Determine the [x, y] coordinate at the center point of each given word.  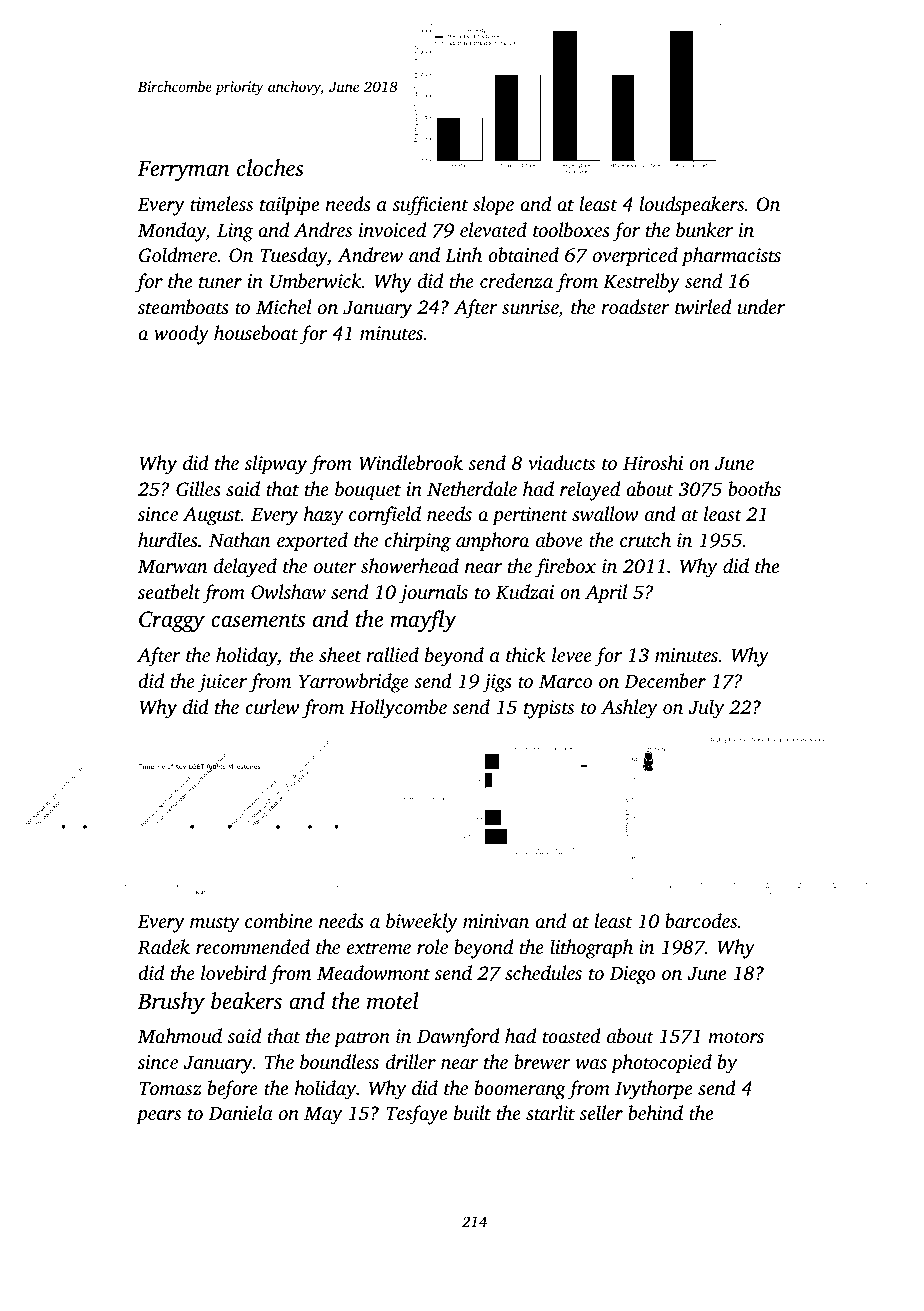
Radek [164, 947]
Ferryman [183, 170]
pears [158, 1117]
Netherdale [472, 488]
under [761, 306]
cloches [270, 168]
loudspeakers [692, 206]
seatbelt [169, 591]
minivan [496, 921]
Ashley [629, 709]
